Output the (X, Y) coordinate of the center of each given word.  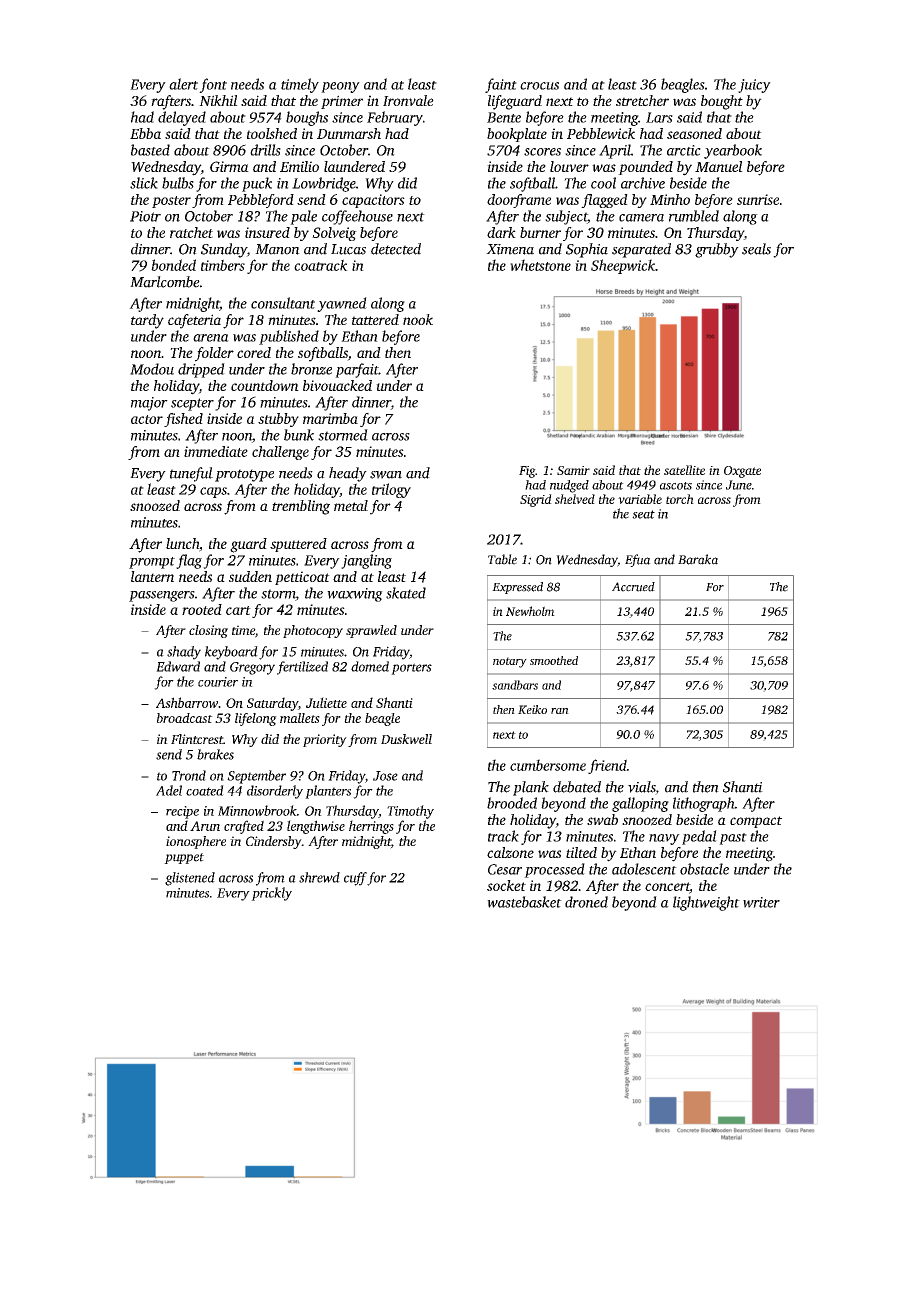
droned (586, 902)
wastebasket (524, 902)
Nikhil (218, 100)
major (149, 404)
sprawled (371, 631)
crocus (539, 86)
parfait (357, 370)
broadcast (185, 718)
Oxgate (742, 472)
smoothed (554, 660)
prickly (271, 894)
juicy (754, 86)
